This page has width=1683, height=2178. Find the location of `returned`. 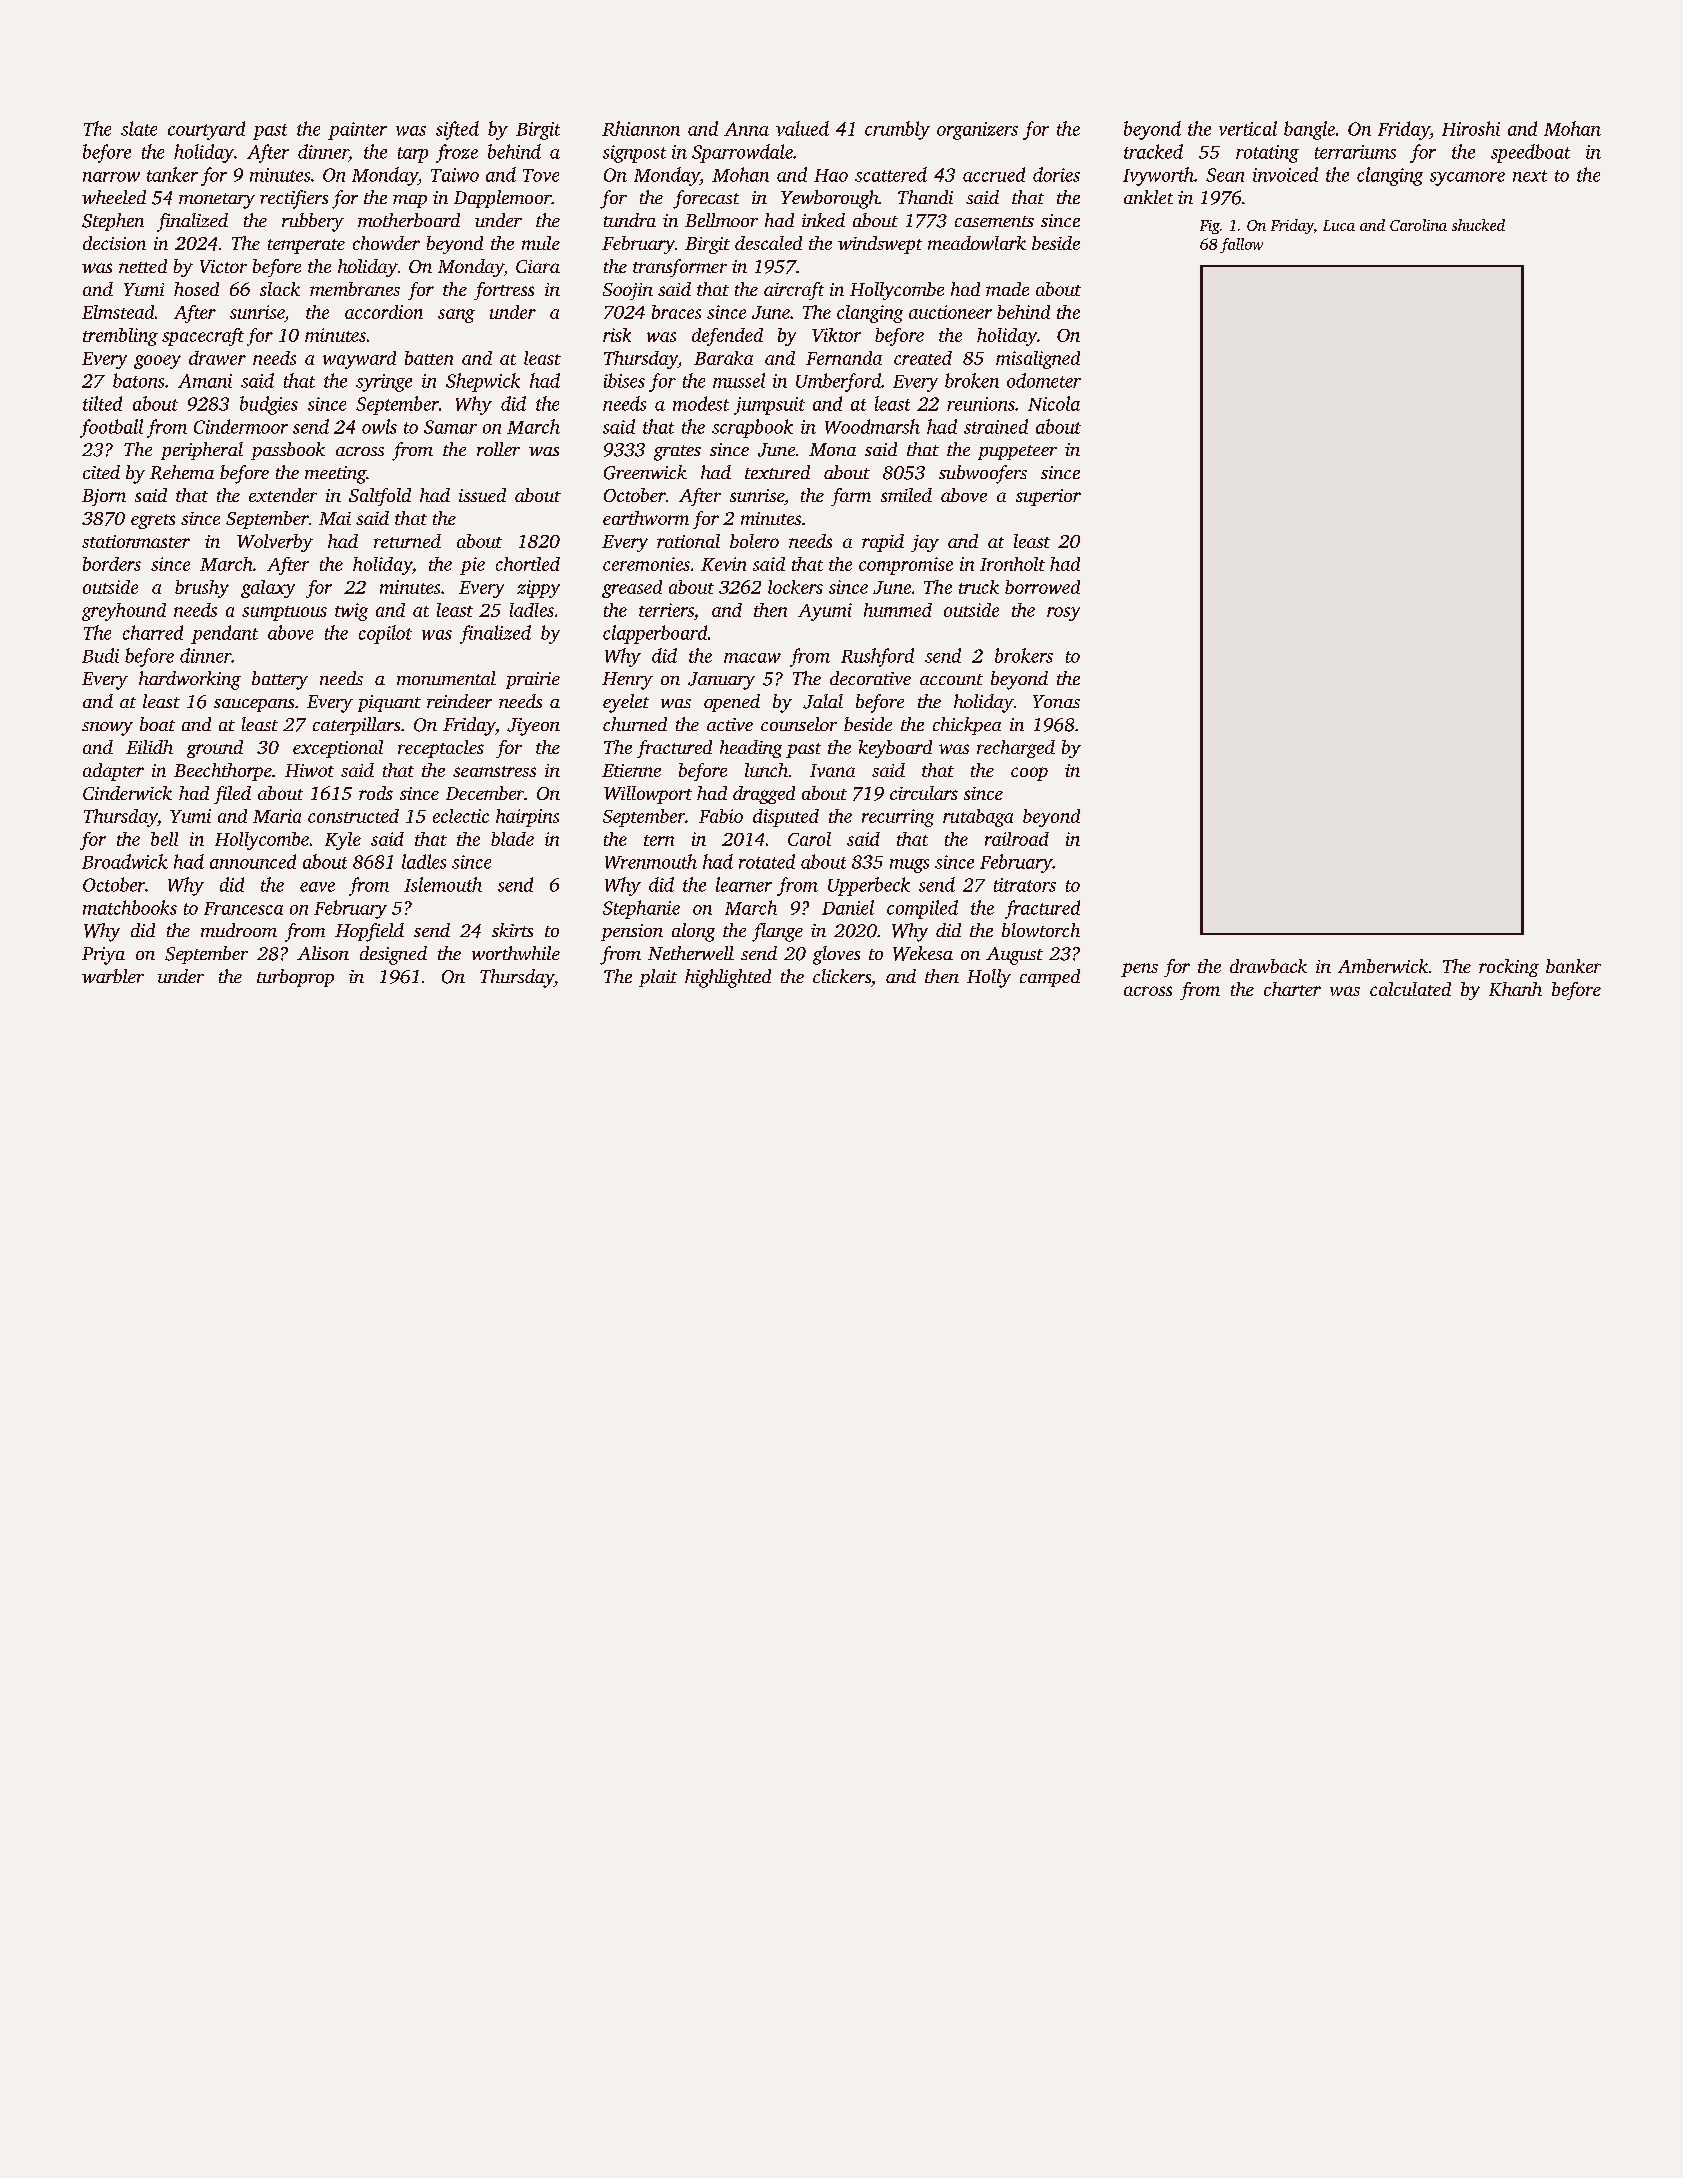

returned is located at coordinates (407, 541).
